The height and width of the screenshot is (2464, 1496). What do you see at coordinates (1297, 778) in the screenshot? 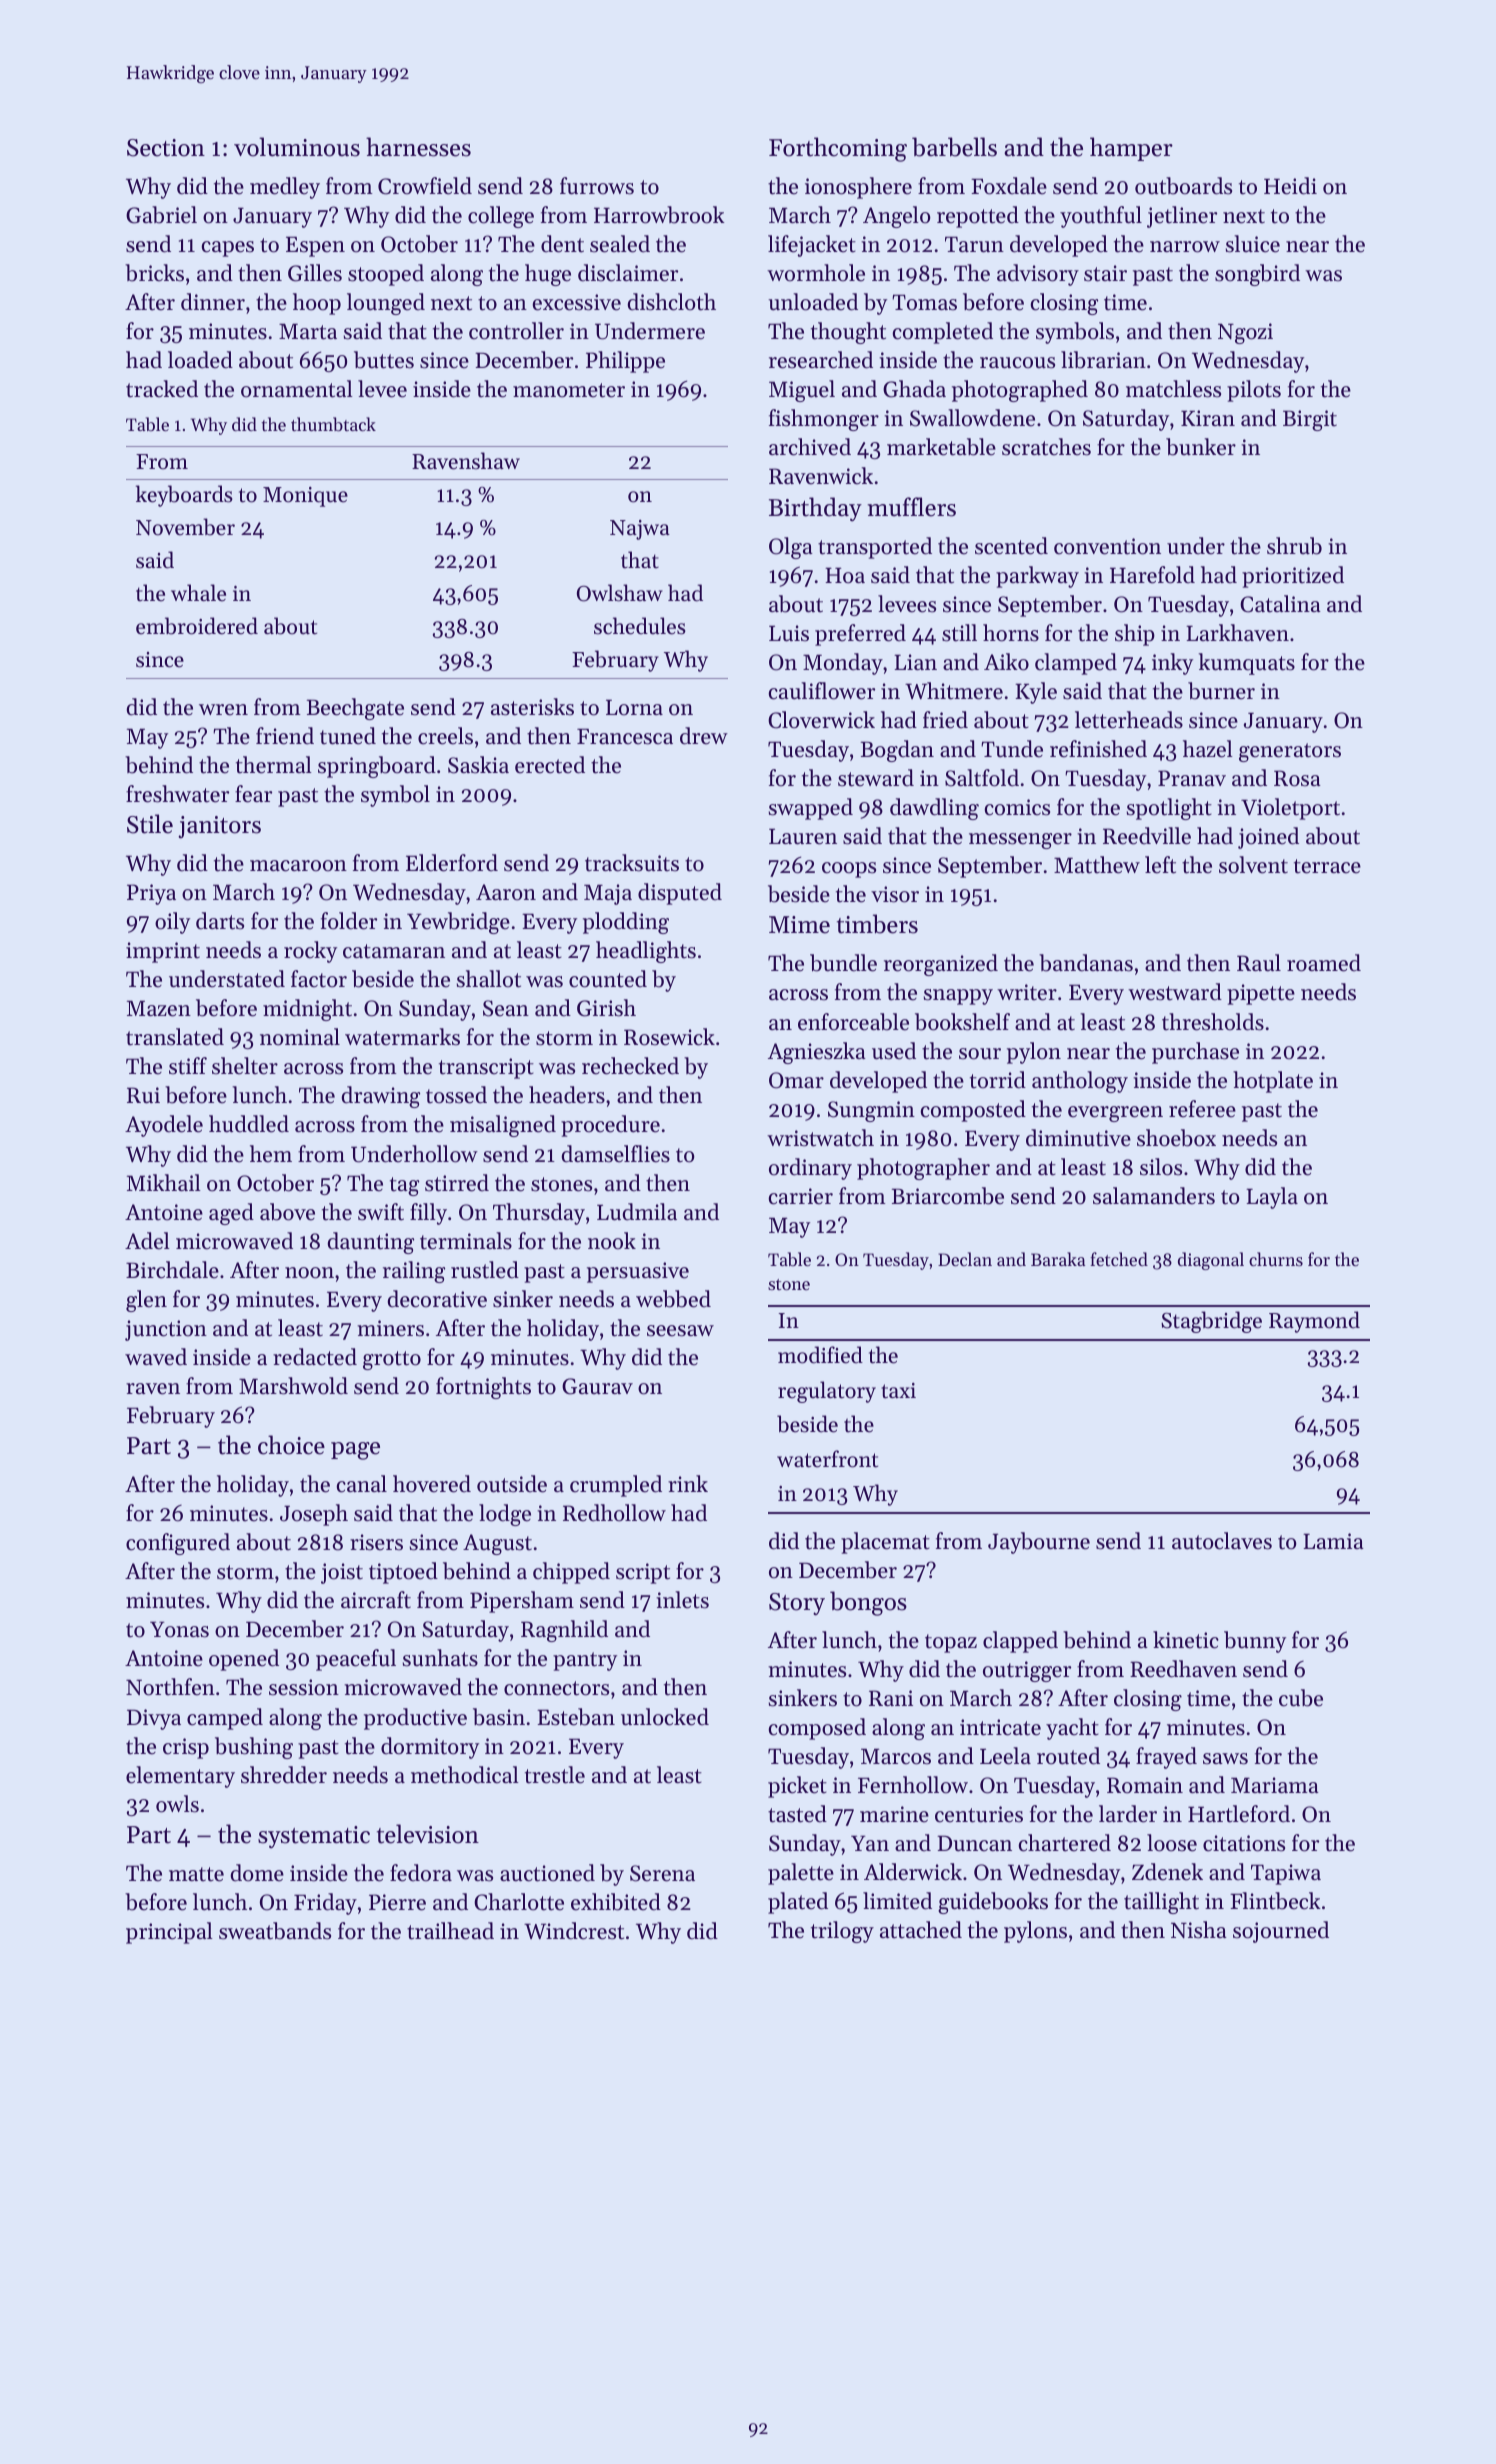
I see `Rosa` at bounding box center [1297, 778].
